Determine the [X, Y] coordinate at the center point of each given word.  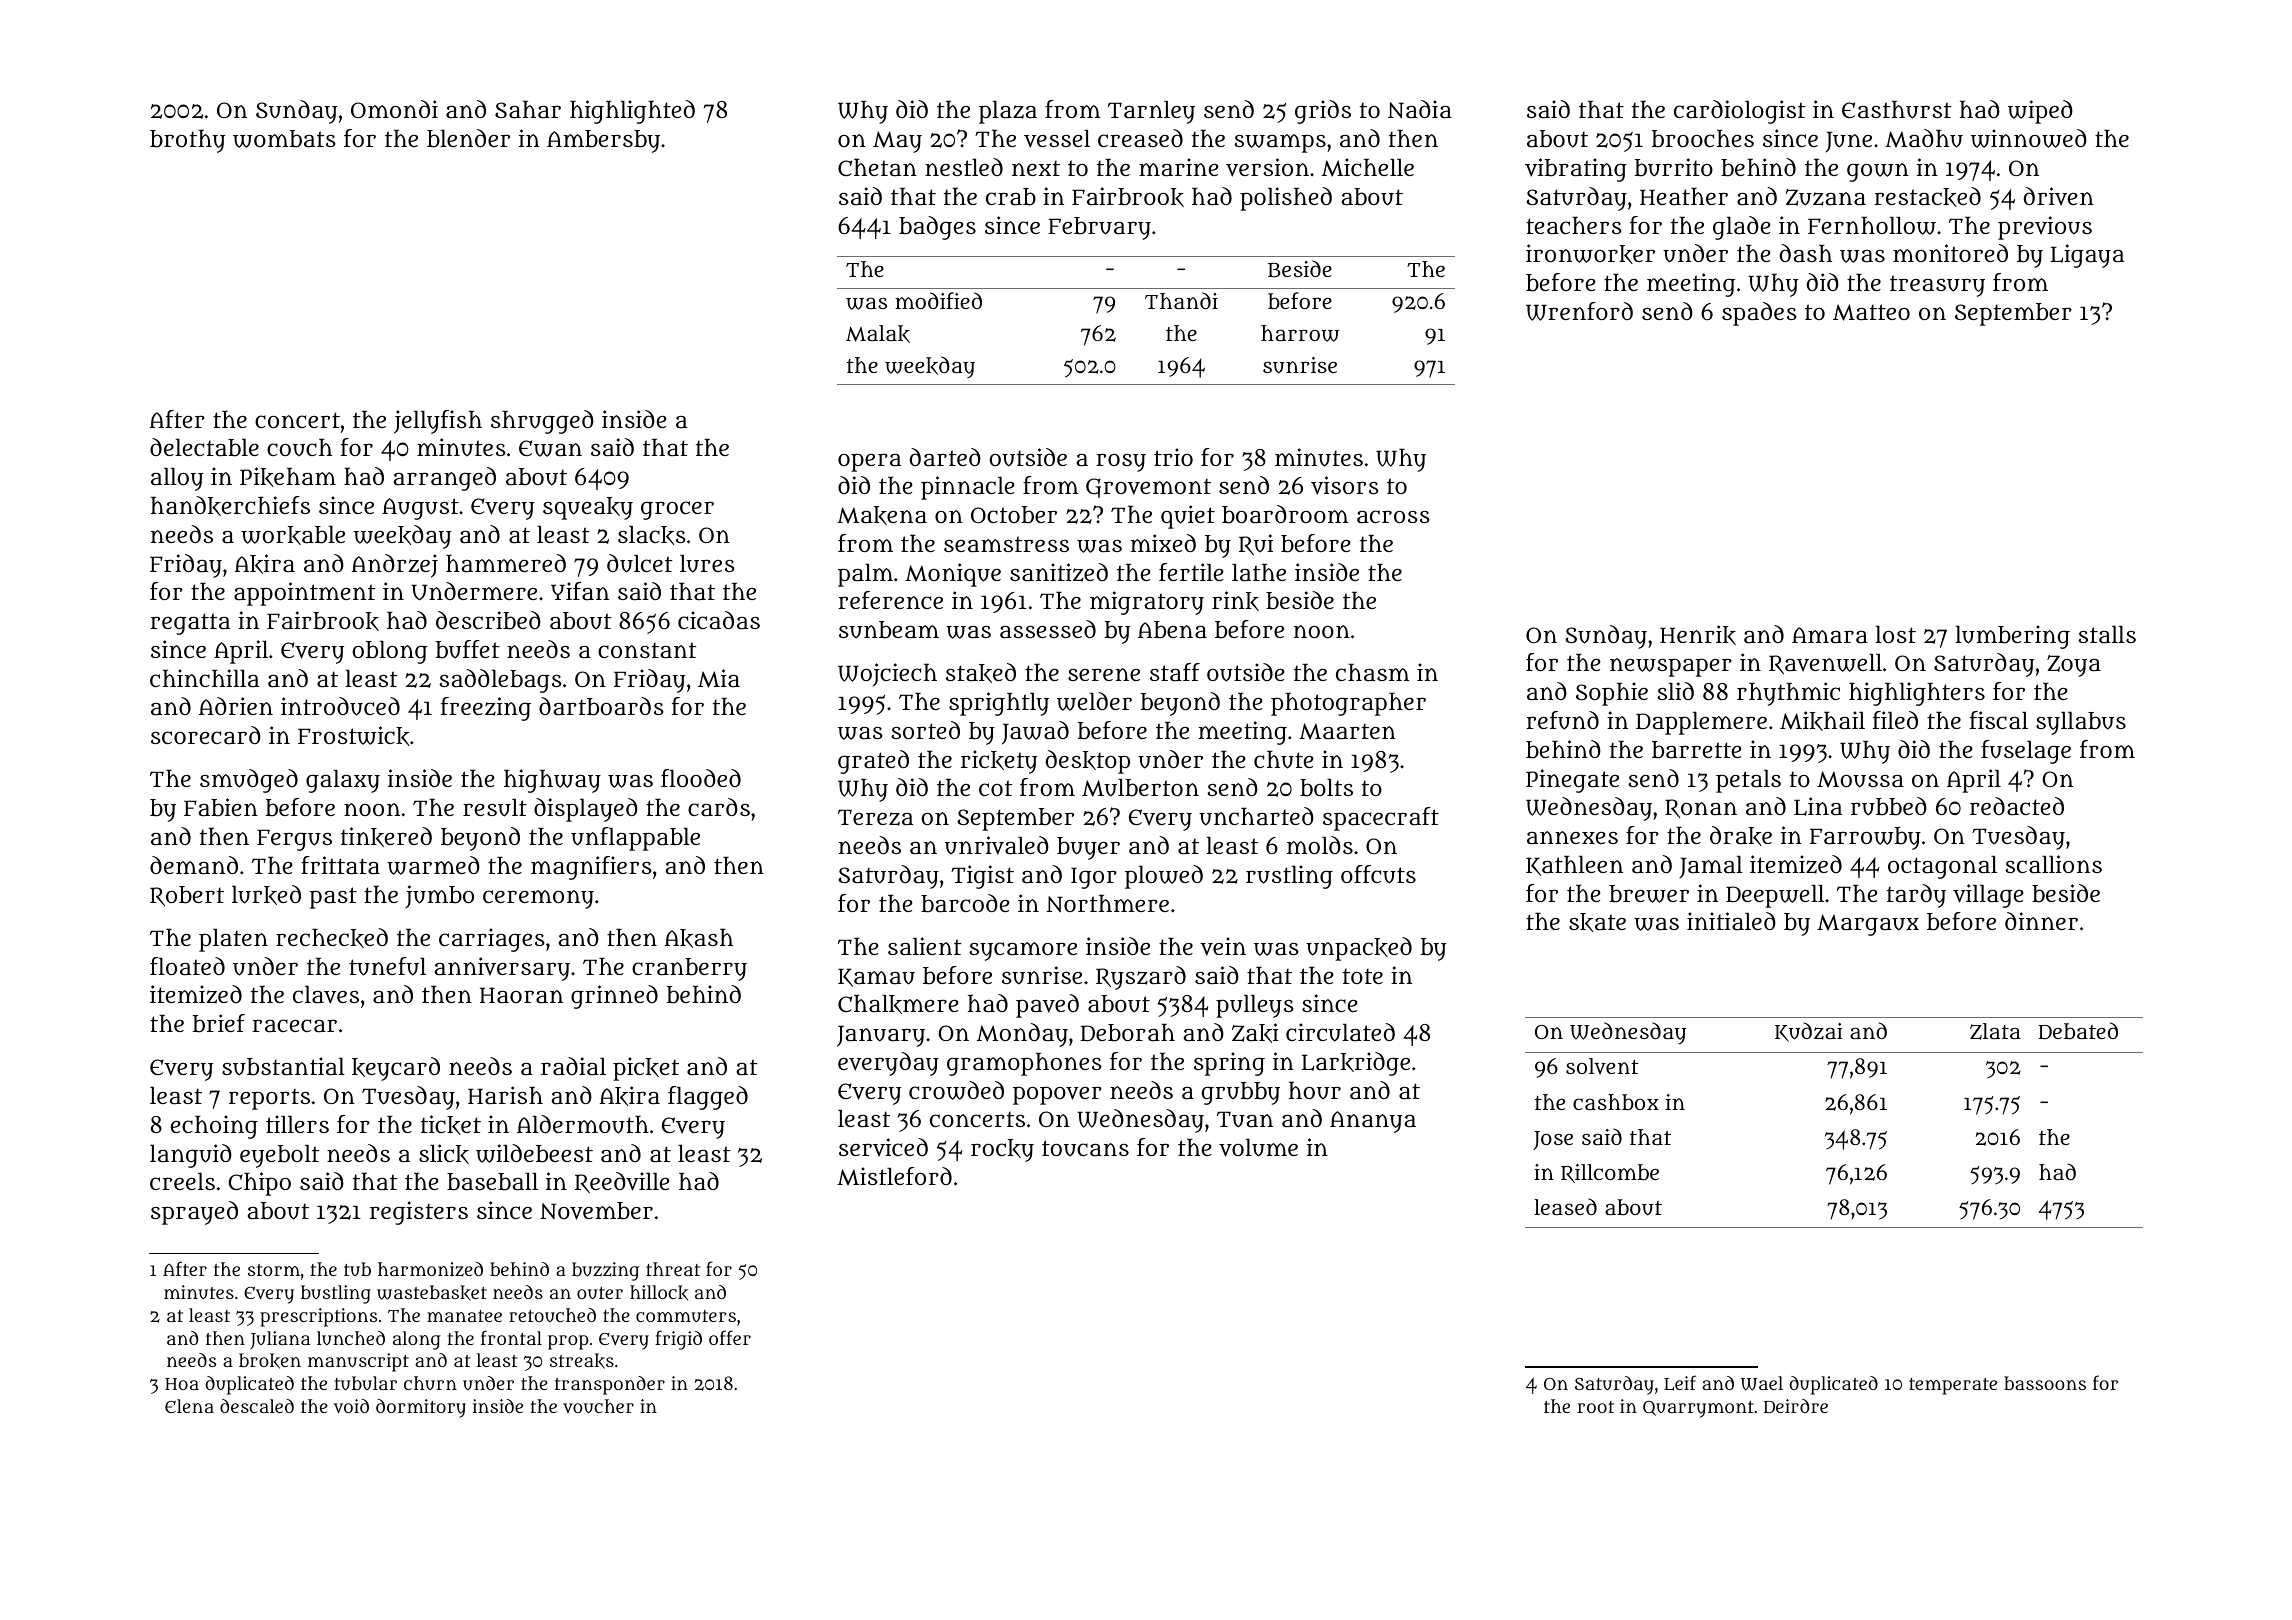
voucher [598, 1406]
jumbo [439, 897]
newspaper [1671, 667]
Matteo [1871, 312]
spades [1759, 314]
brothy [187, 141]
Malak [878, 334]
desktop [1088, 762]
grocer [677, 510]
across [1393, 516]
